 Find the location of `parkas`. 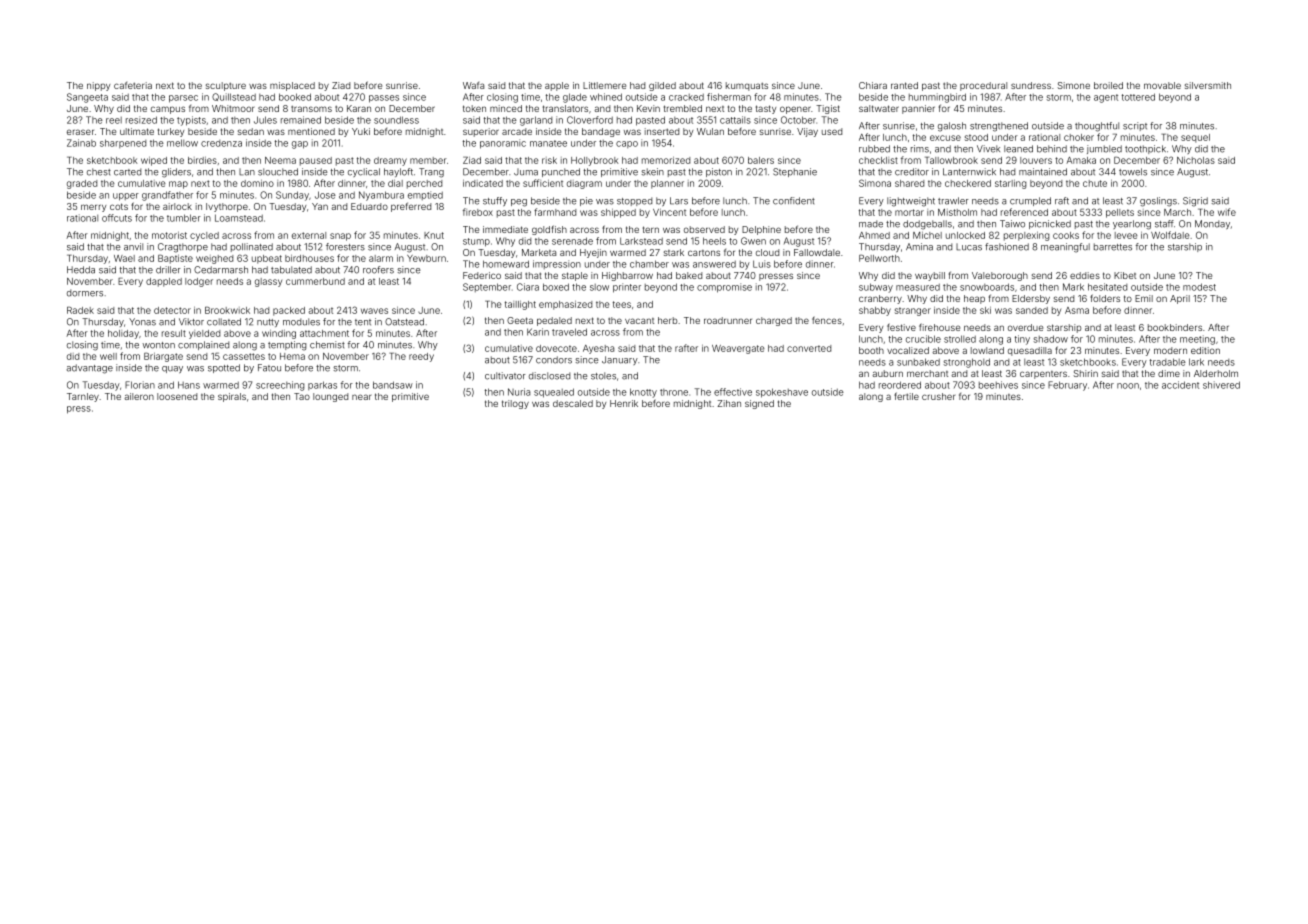

parkas is located at coordinates (322, 385).
